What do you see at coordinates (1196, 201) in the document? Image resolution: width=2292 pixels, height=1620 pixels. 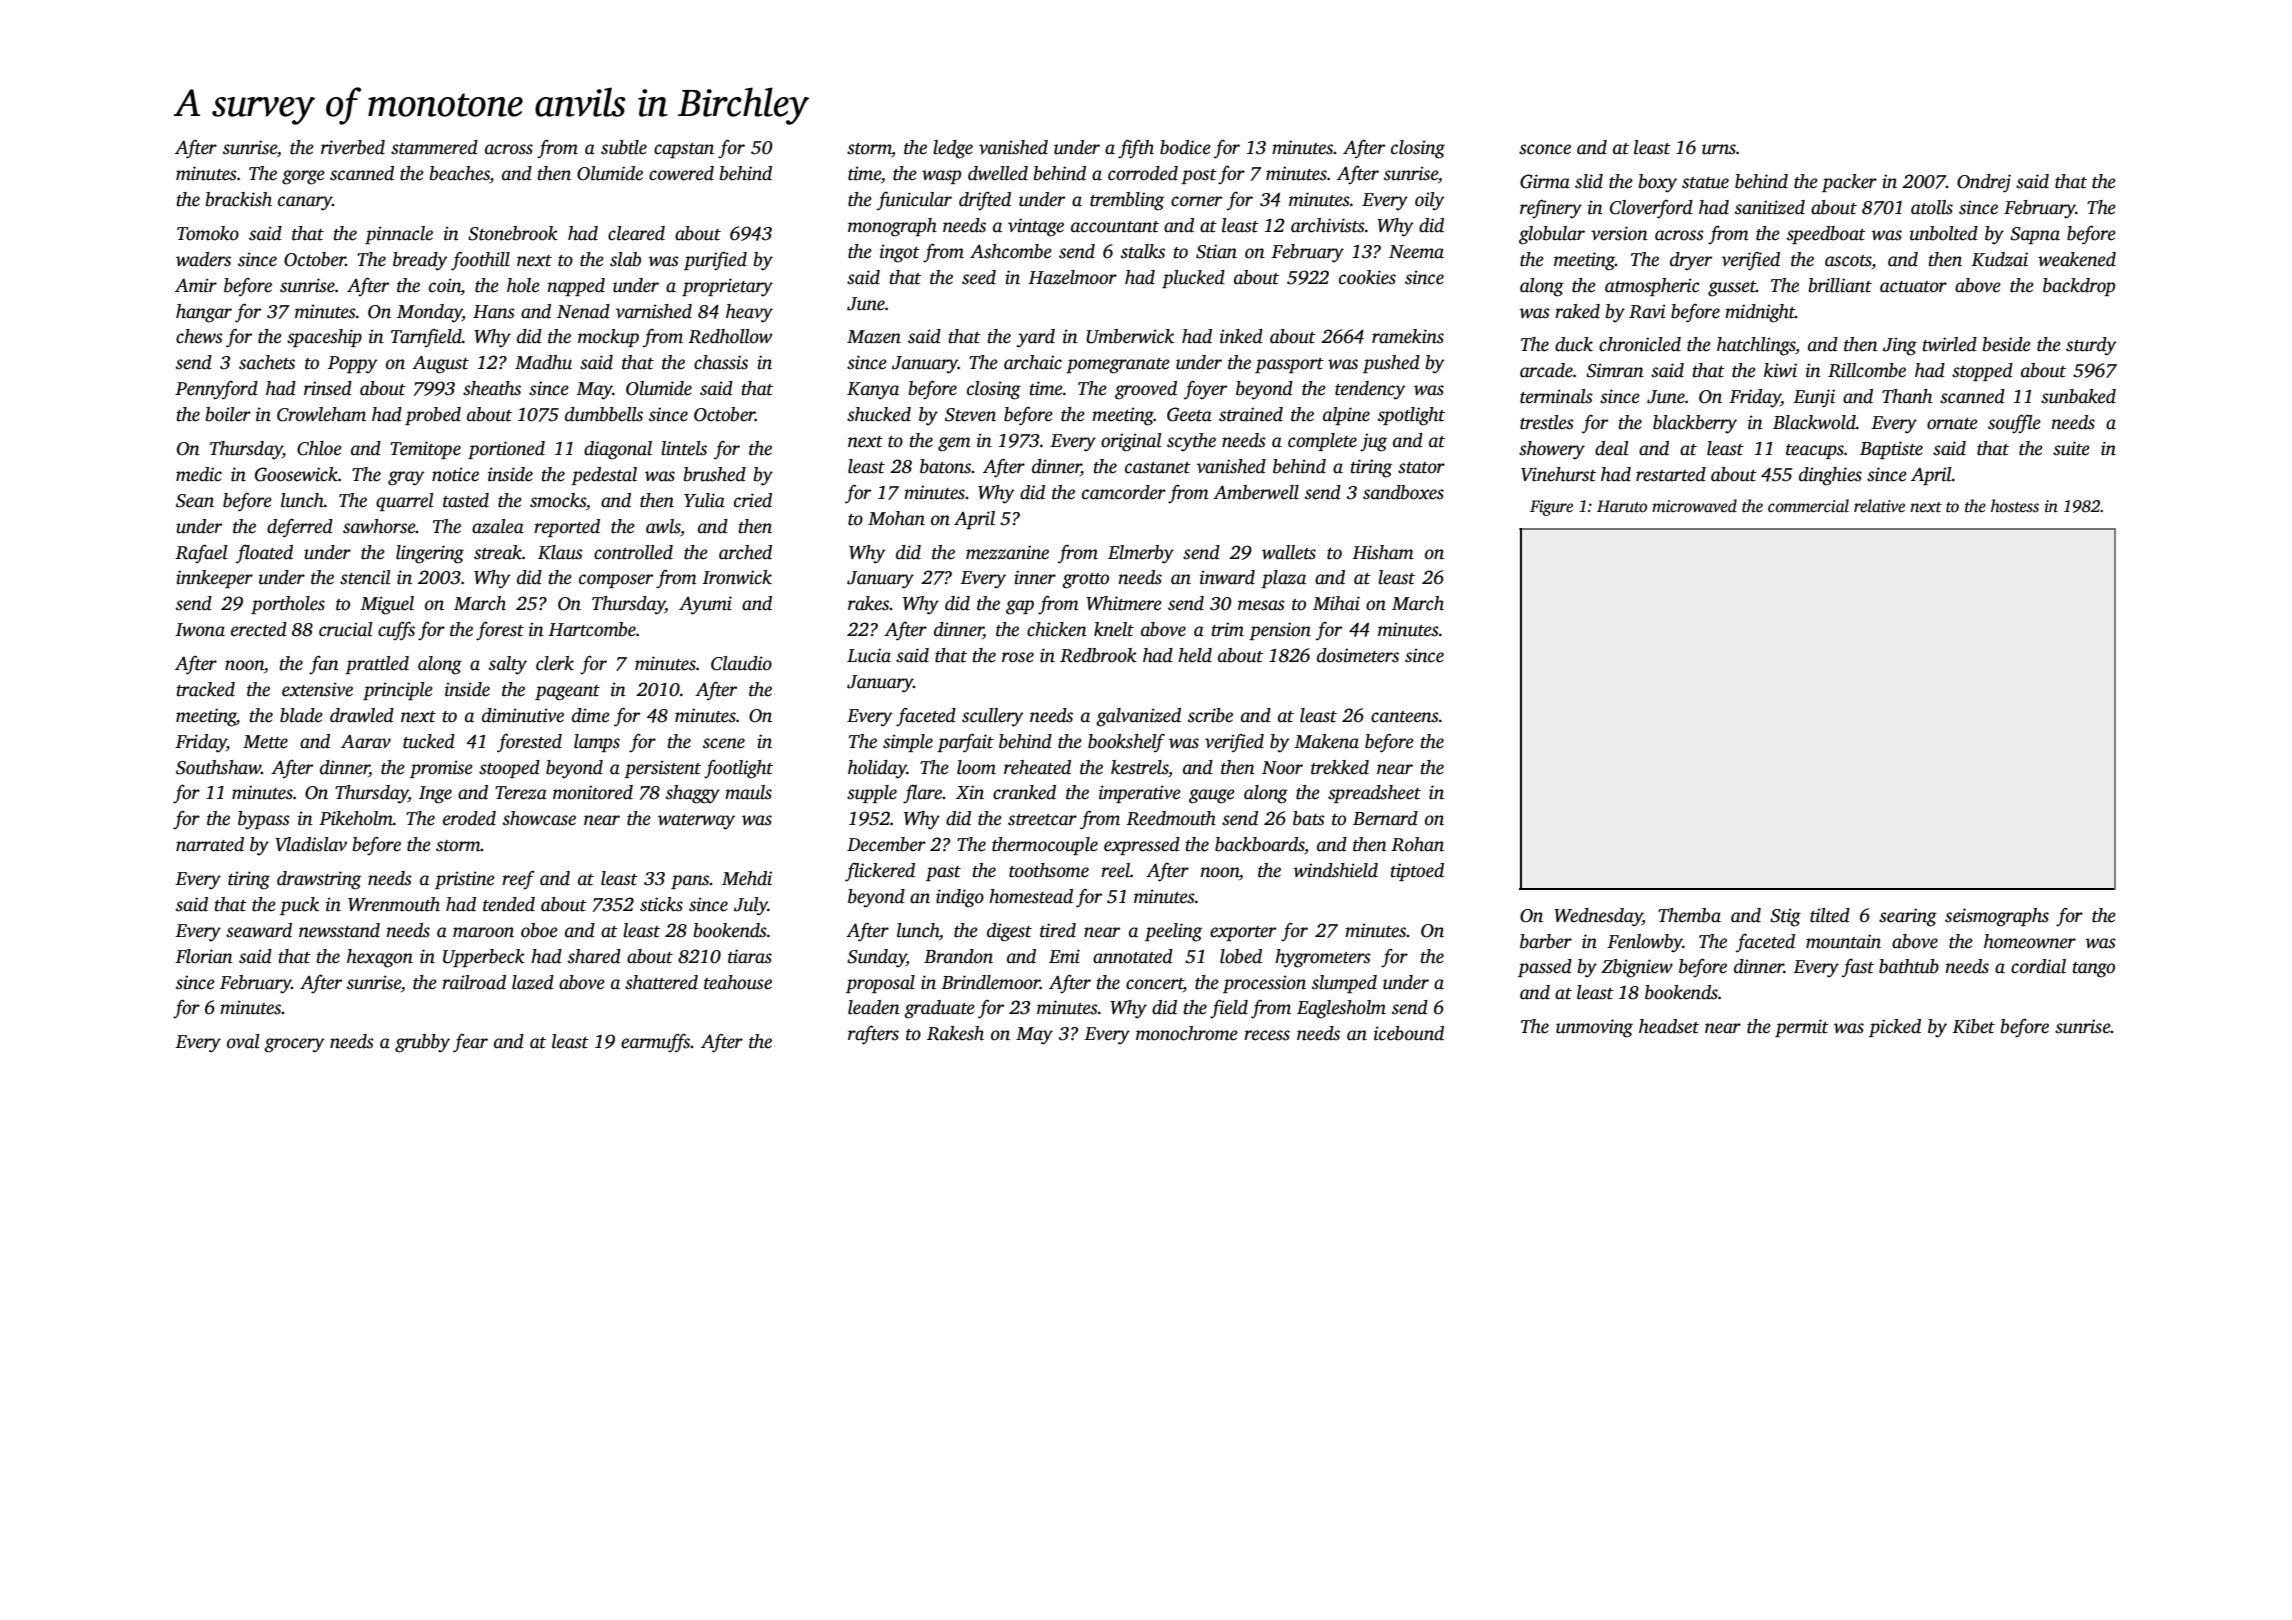 I see `corner` at bounding box center [1196, 201].
